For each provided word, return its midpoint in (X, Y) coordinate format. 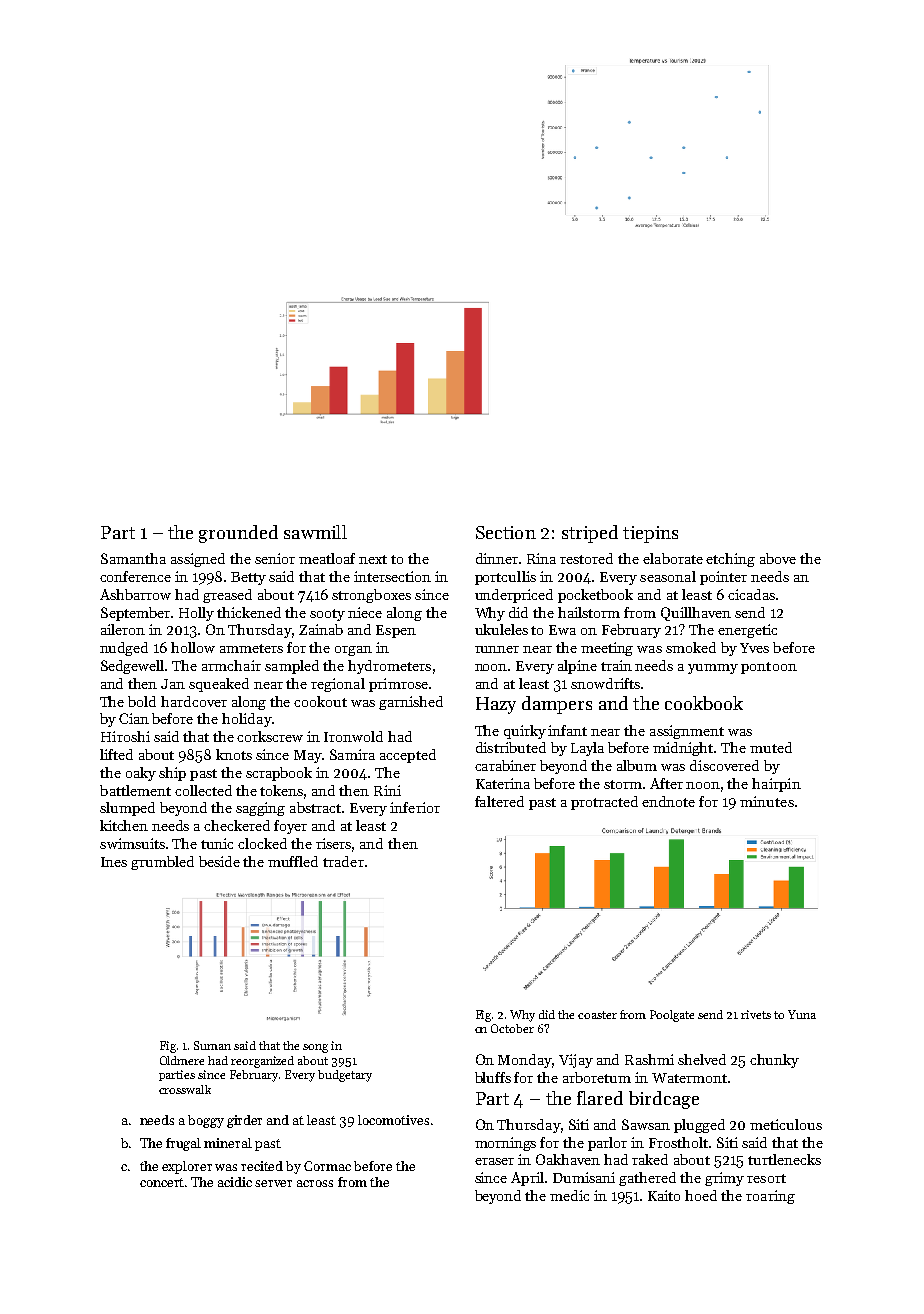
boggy (206, 1121)
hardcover (194, 701)
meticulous (786, 1124)
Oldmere (182, 1060)
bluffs (493, 1077)
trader (343, 861)
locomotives (393, 1120)
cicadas (751, 594)
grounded (238, 534)
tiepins (650, 534)
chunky (774, 1061)
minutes (767, 801)
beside (219, 861)
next (373, 559)
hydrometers (389, 667)
